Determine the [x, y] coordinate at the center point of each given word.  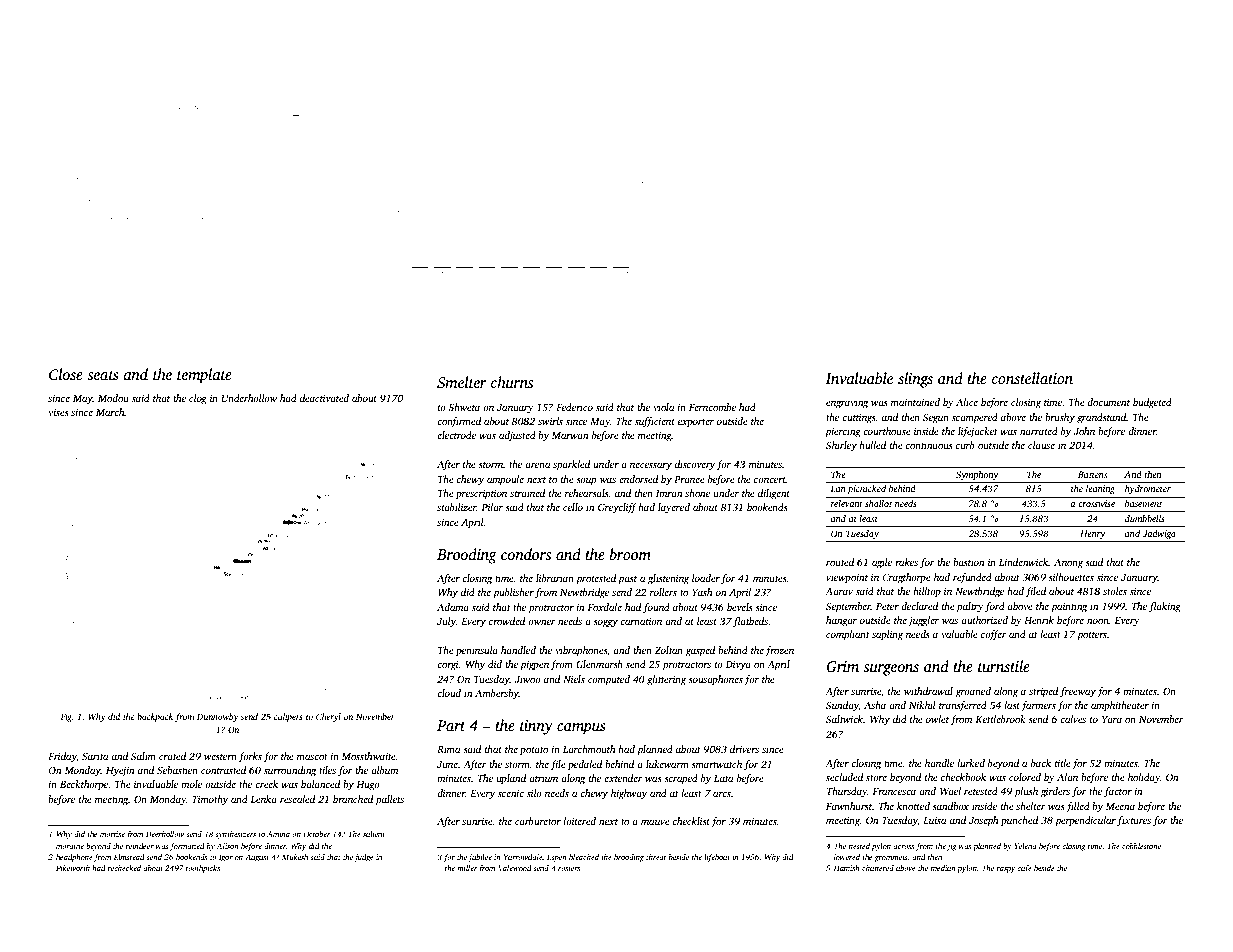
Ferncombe [712, 407]
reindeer [140, 846]
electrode [456, 435]
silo [534, 793]
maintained [915, 402]
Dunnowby [218, 717]
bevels [740, 607]
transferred [963, 706]
